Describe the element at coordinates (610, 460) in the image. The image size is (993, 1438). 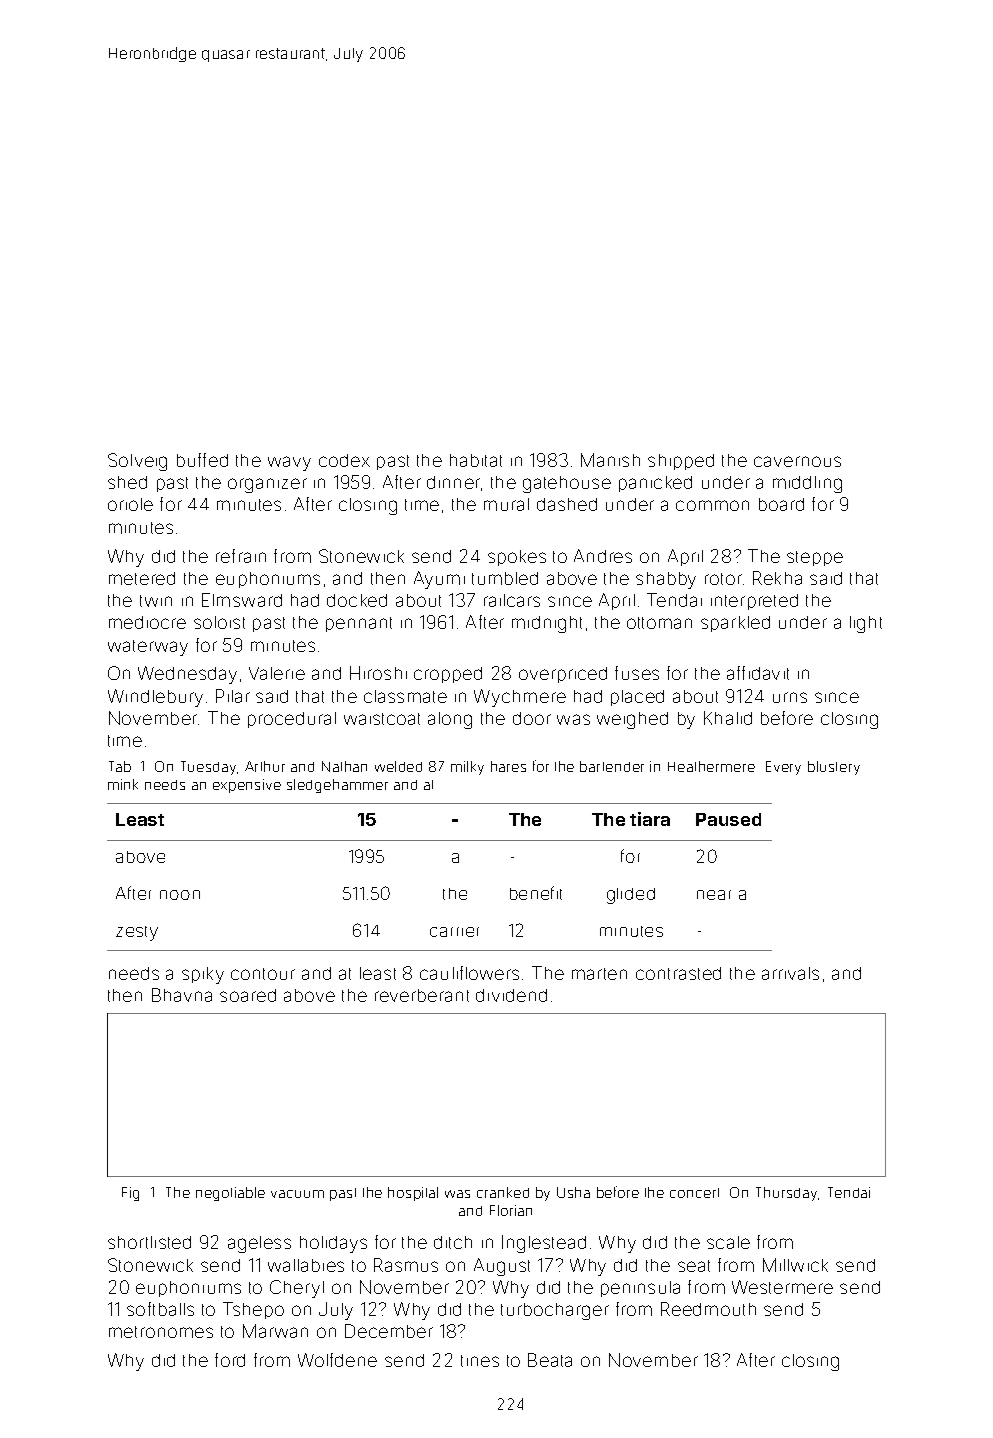
I see `Manish` at that location.
